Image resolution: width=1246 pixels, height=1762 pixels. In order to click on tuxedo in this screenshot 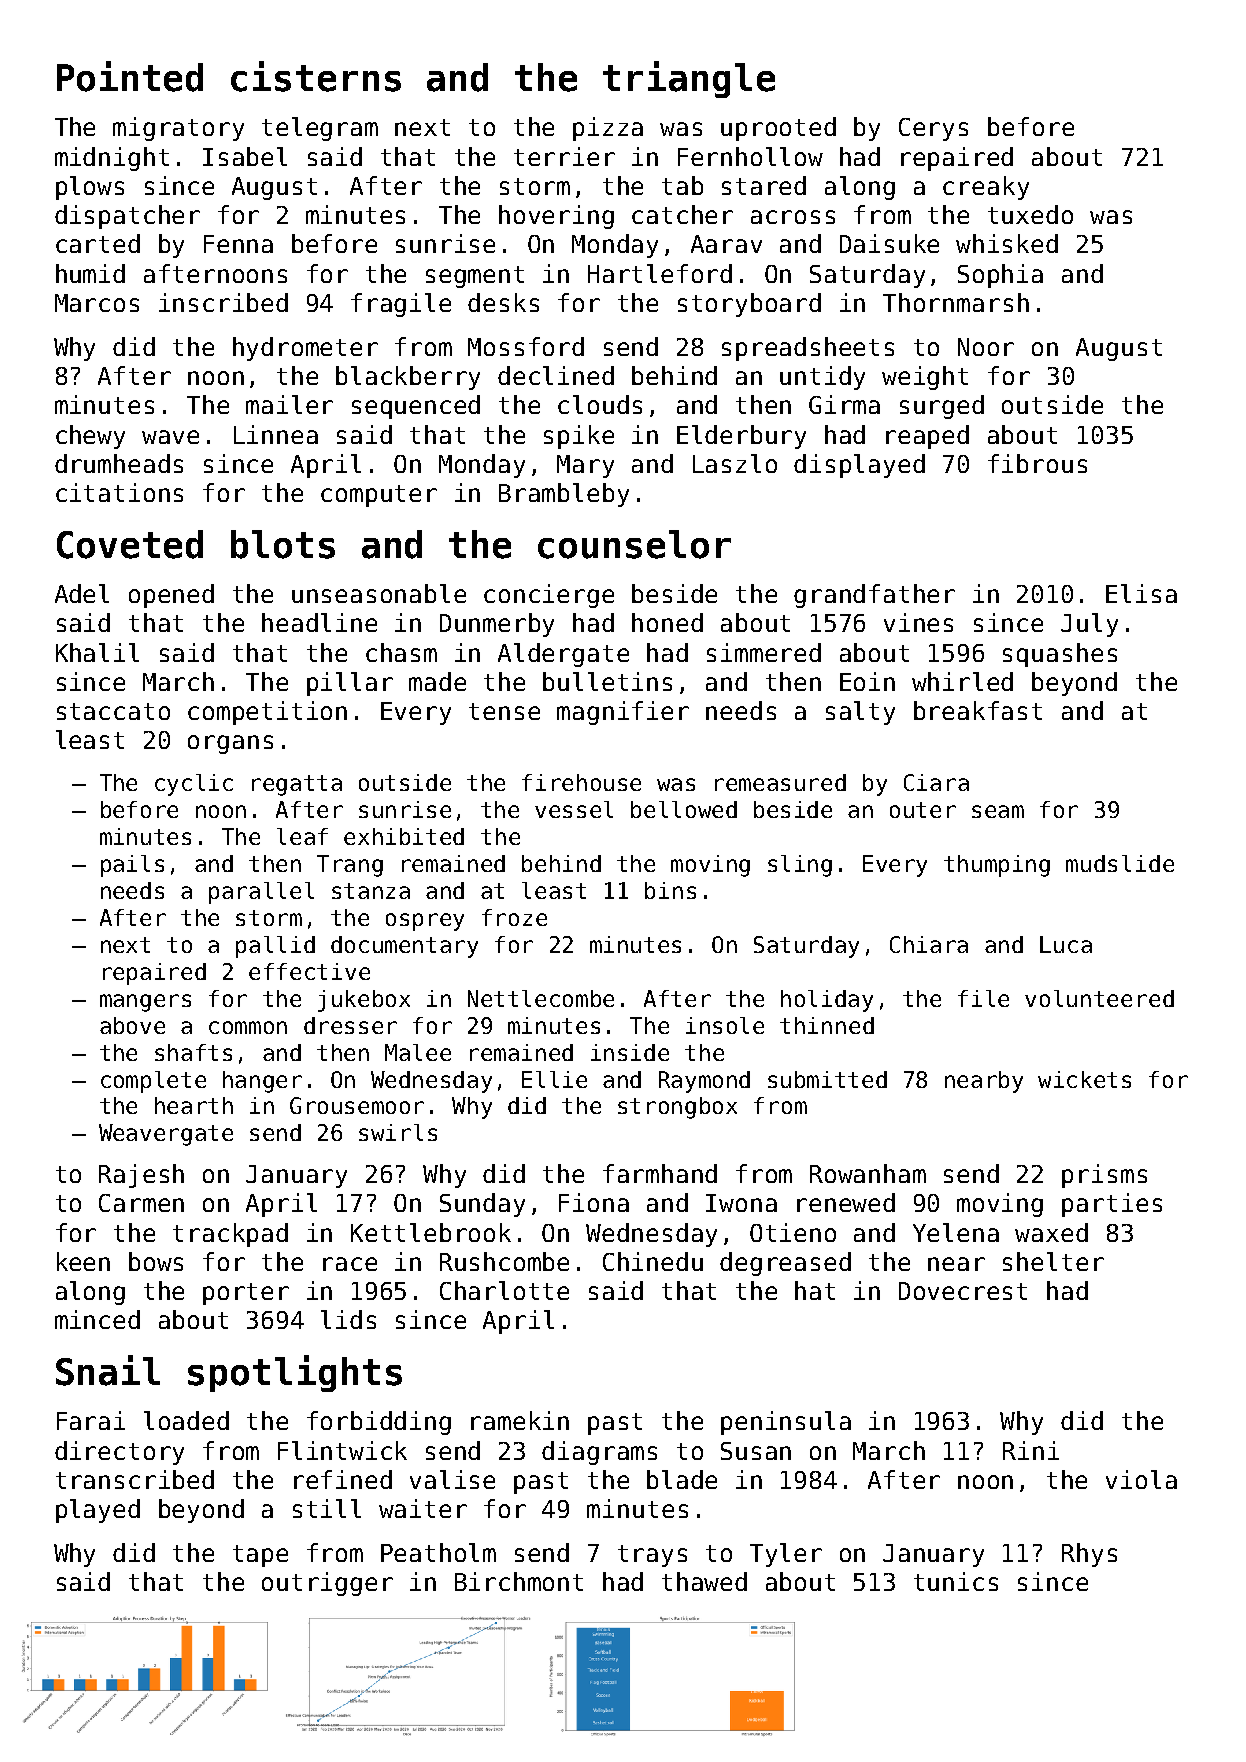, I will do `click(1030, 214)`.
